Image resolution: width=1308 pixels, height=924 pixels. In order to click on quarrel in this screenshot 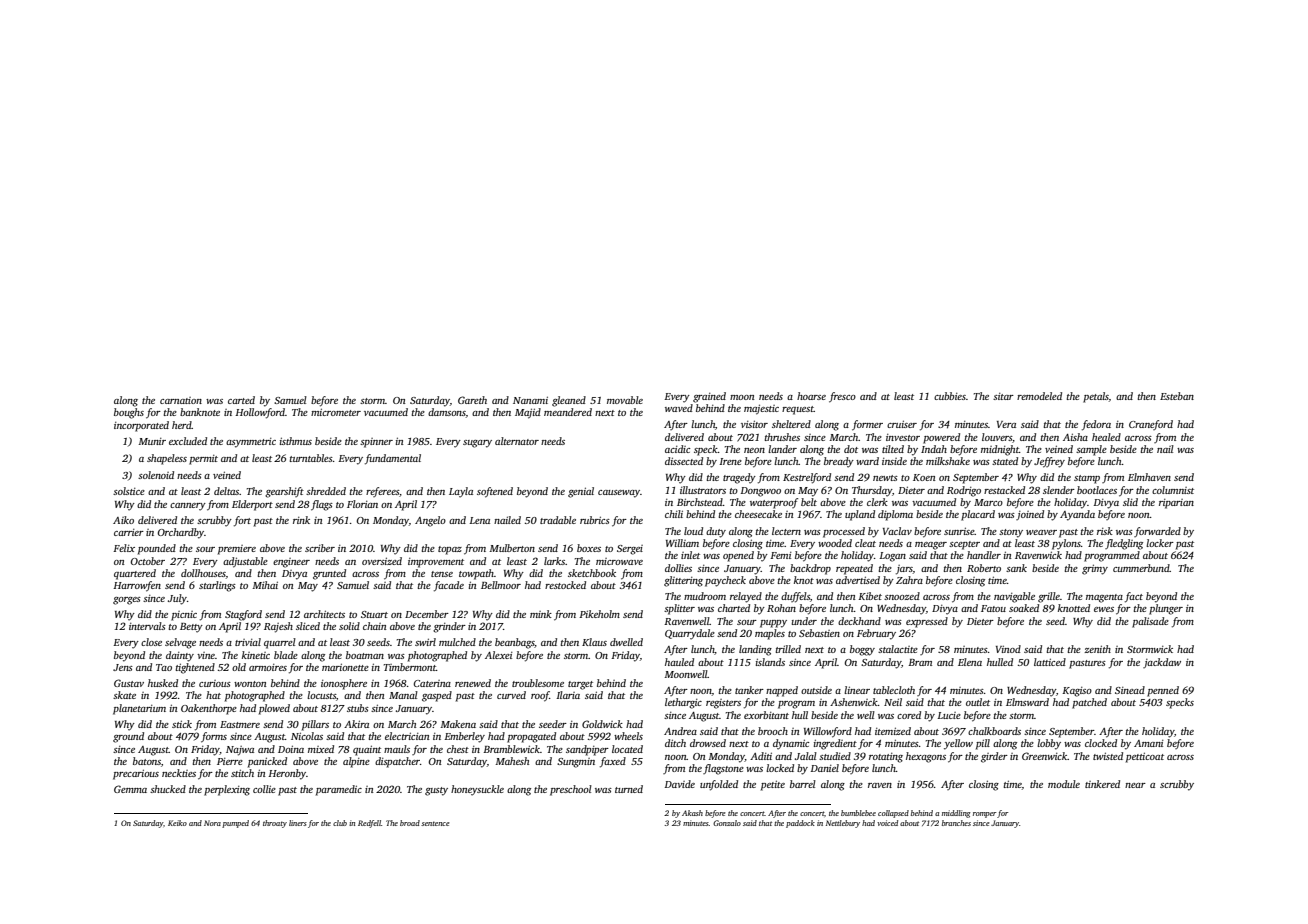, I will do `click(280, 643)`.
